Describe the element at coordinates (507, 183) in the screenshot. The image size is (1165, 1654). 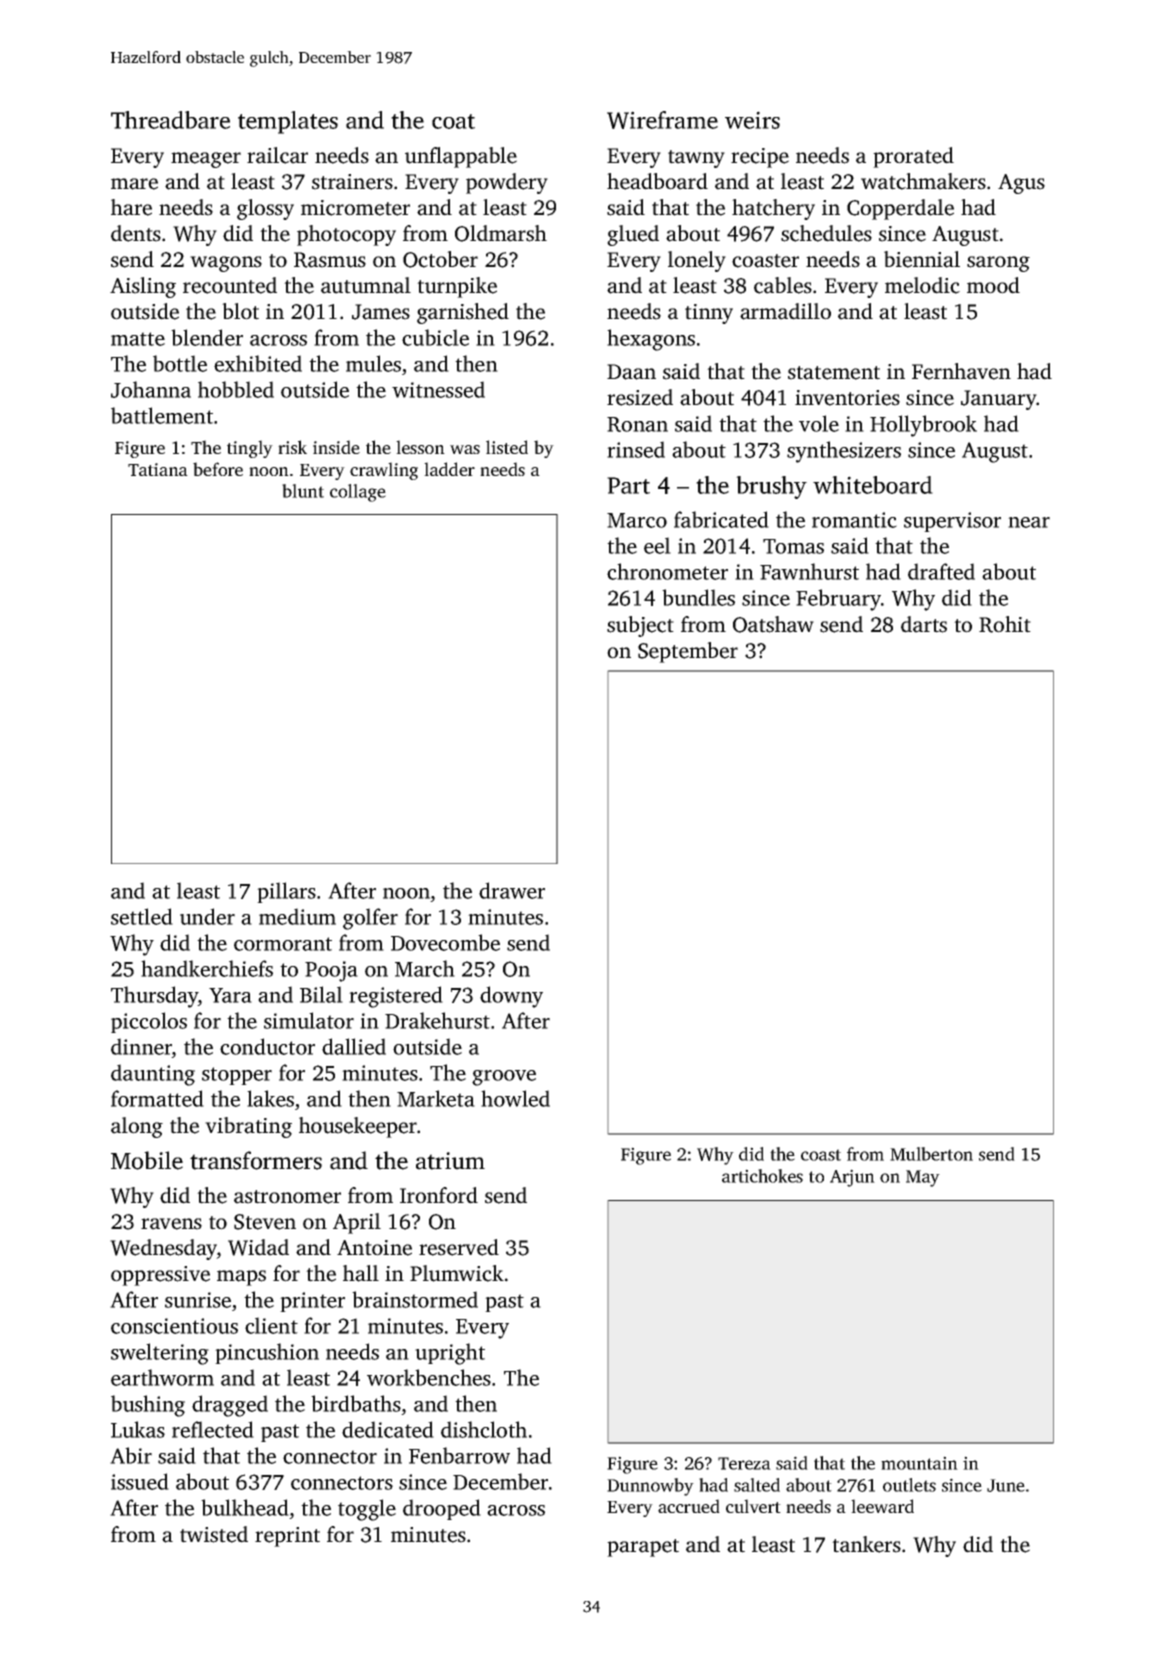
I see `powdery` at that location.
